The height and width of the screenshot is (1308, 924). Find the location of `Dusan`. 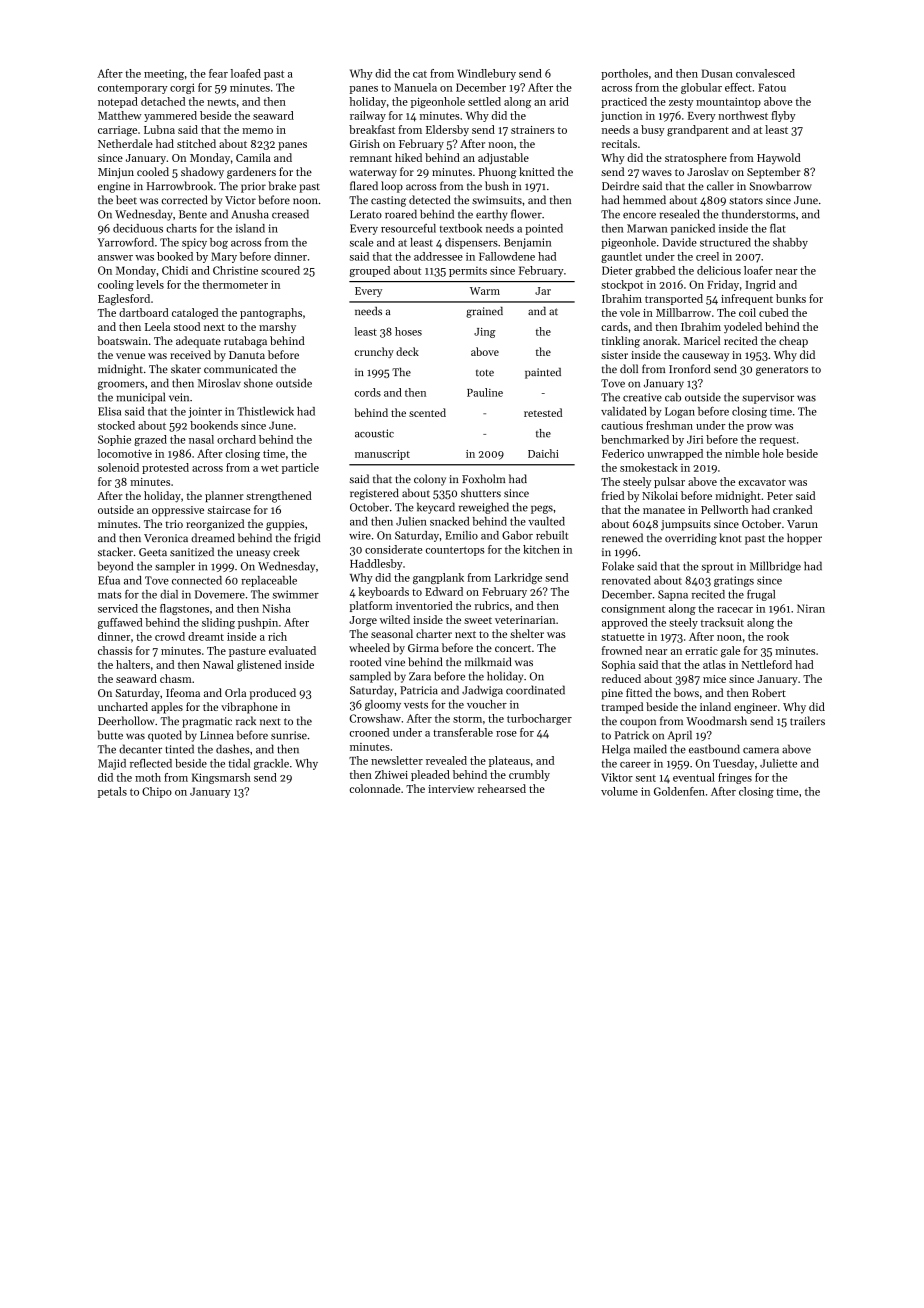

Dusan is located at coordinates (717, 73).
